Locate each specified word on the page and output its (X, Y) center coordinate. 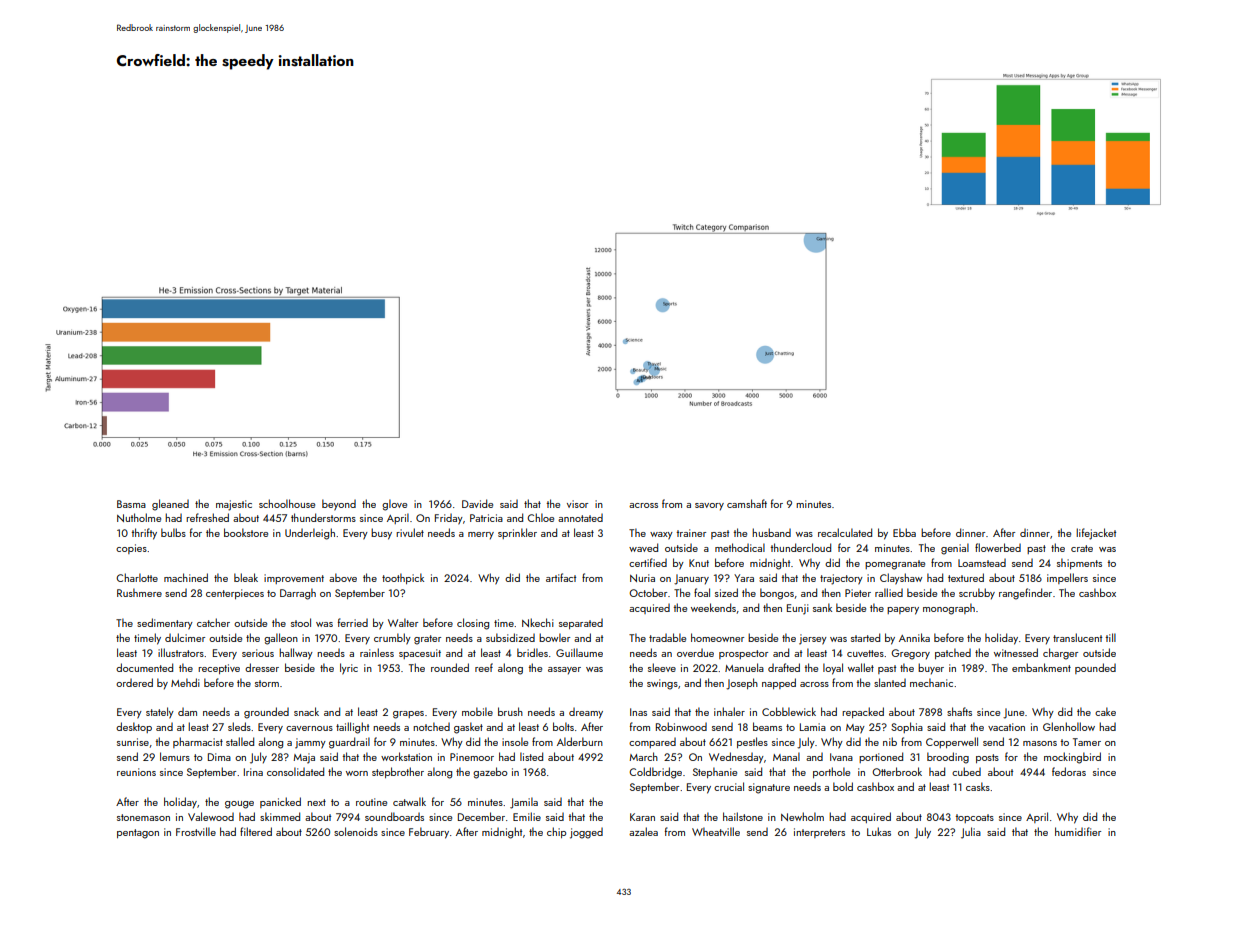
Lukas (879, 831)
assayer (564, 671)
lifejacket (1096, 534)
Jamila (524, 803)
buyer (931, 669)
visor (577, 504)
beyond (339, 505)
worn (357, 773)
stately (160, 713)
